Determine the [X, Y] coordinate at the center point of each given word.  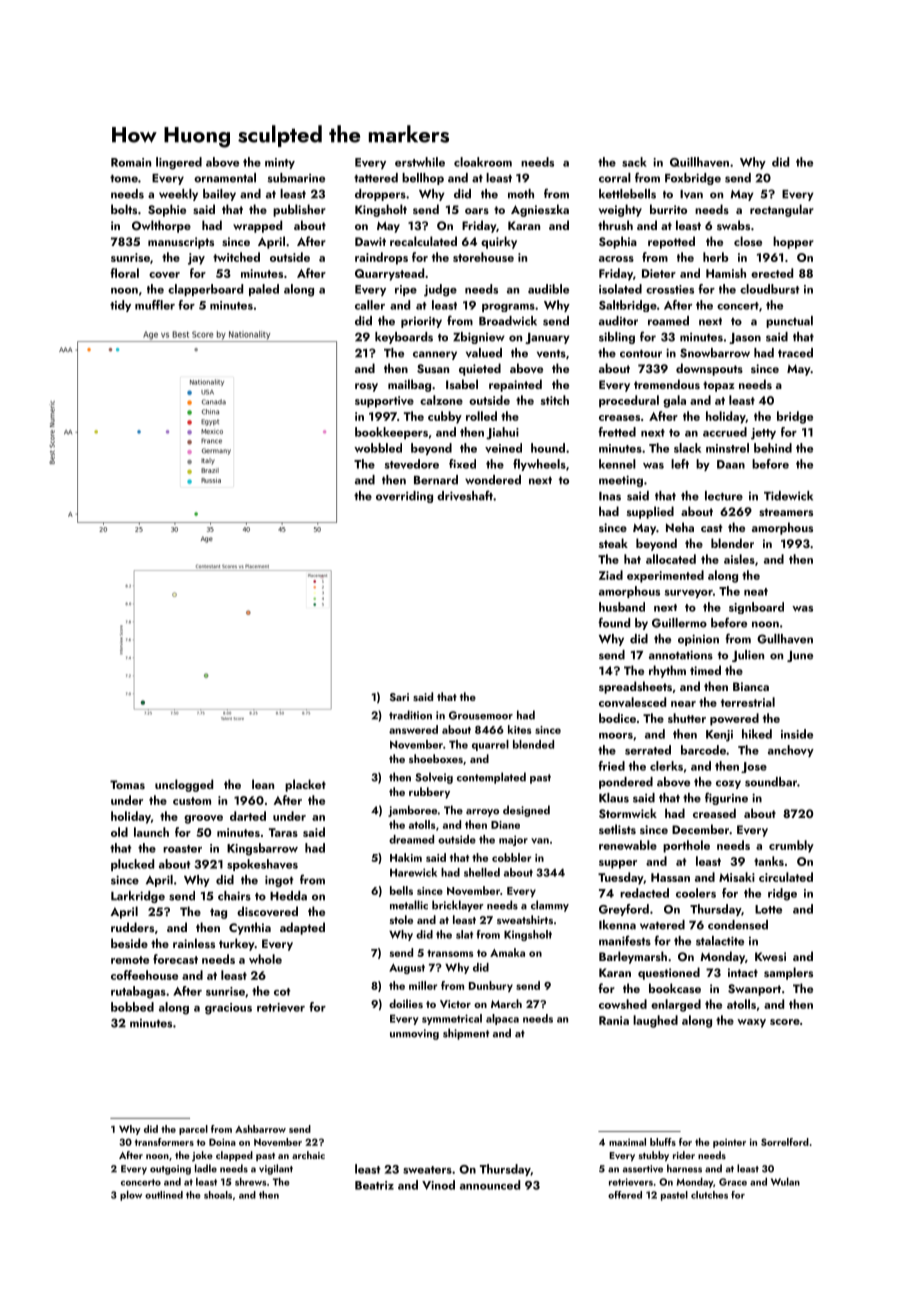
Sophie [167, 210]
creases [619, 418]
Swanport [754, 990]
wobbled [378, 448]
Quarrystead [389, 274]
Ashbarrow [260, 1129]
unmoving [414, 1034]
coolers [696, 893]
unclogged [184, 785]
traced [795, 353]
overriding [404, 497]
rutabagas [138, 992]
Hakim [406, 857]
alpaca [502, 1019]
